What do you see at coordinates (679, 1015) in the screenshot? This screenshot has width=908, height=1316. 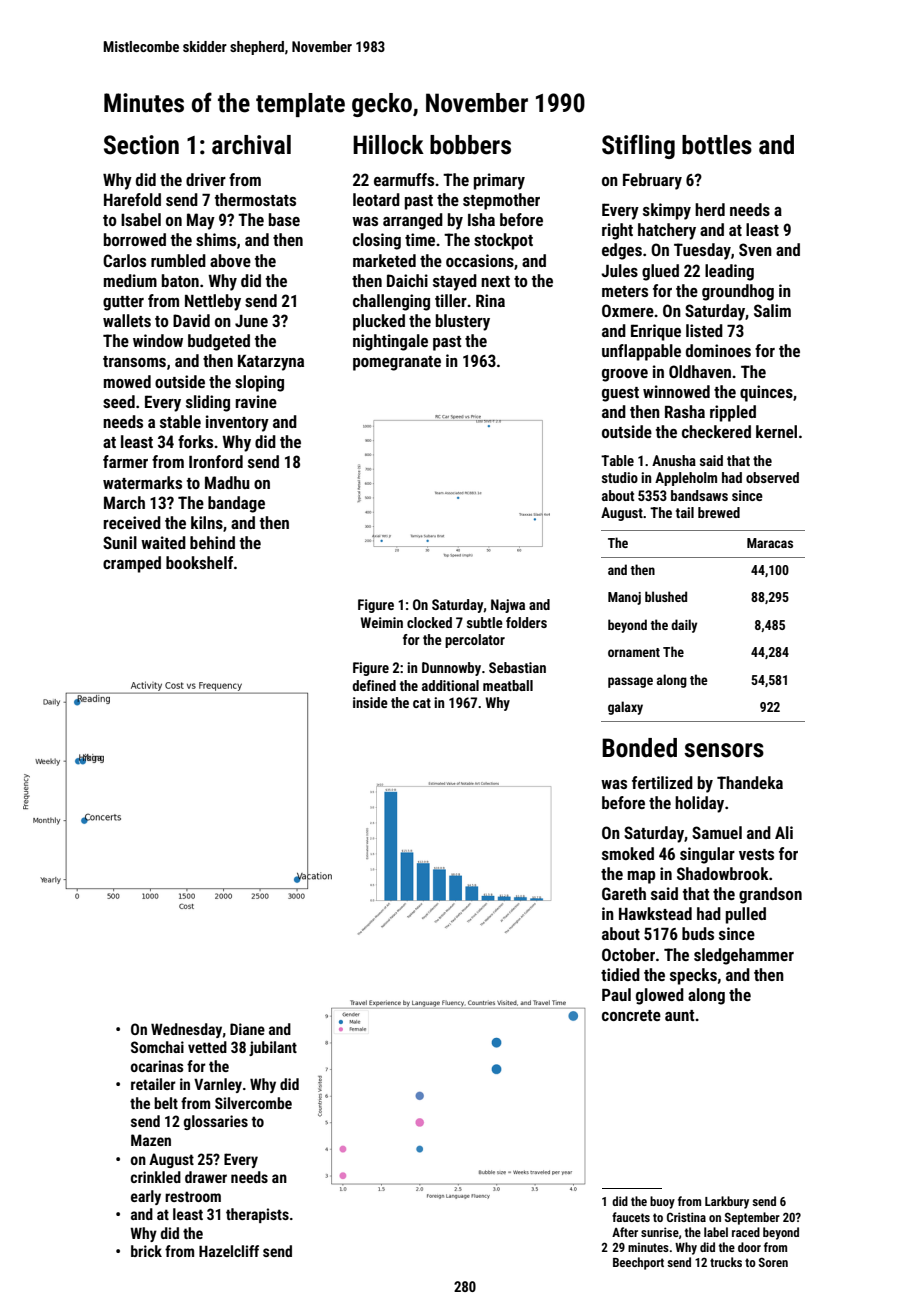 I see `aunt` at bounding box center [679, 1015].
